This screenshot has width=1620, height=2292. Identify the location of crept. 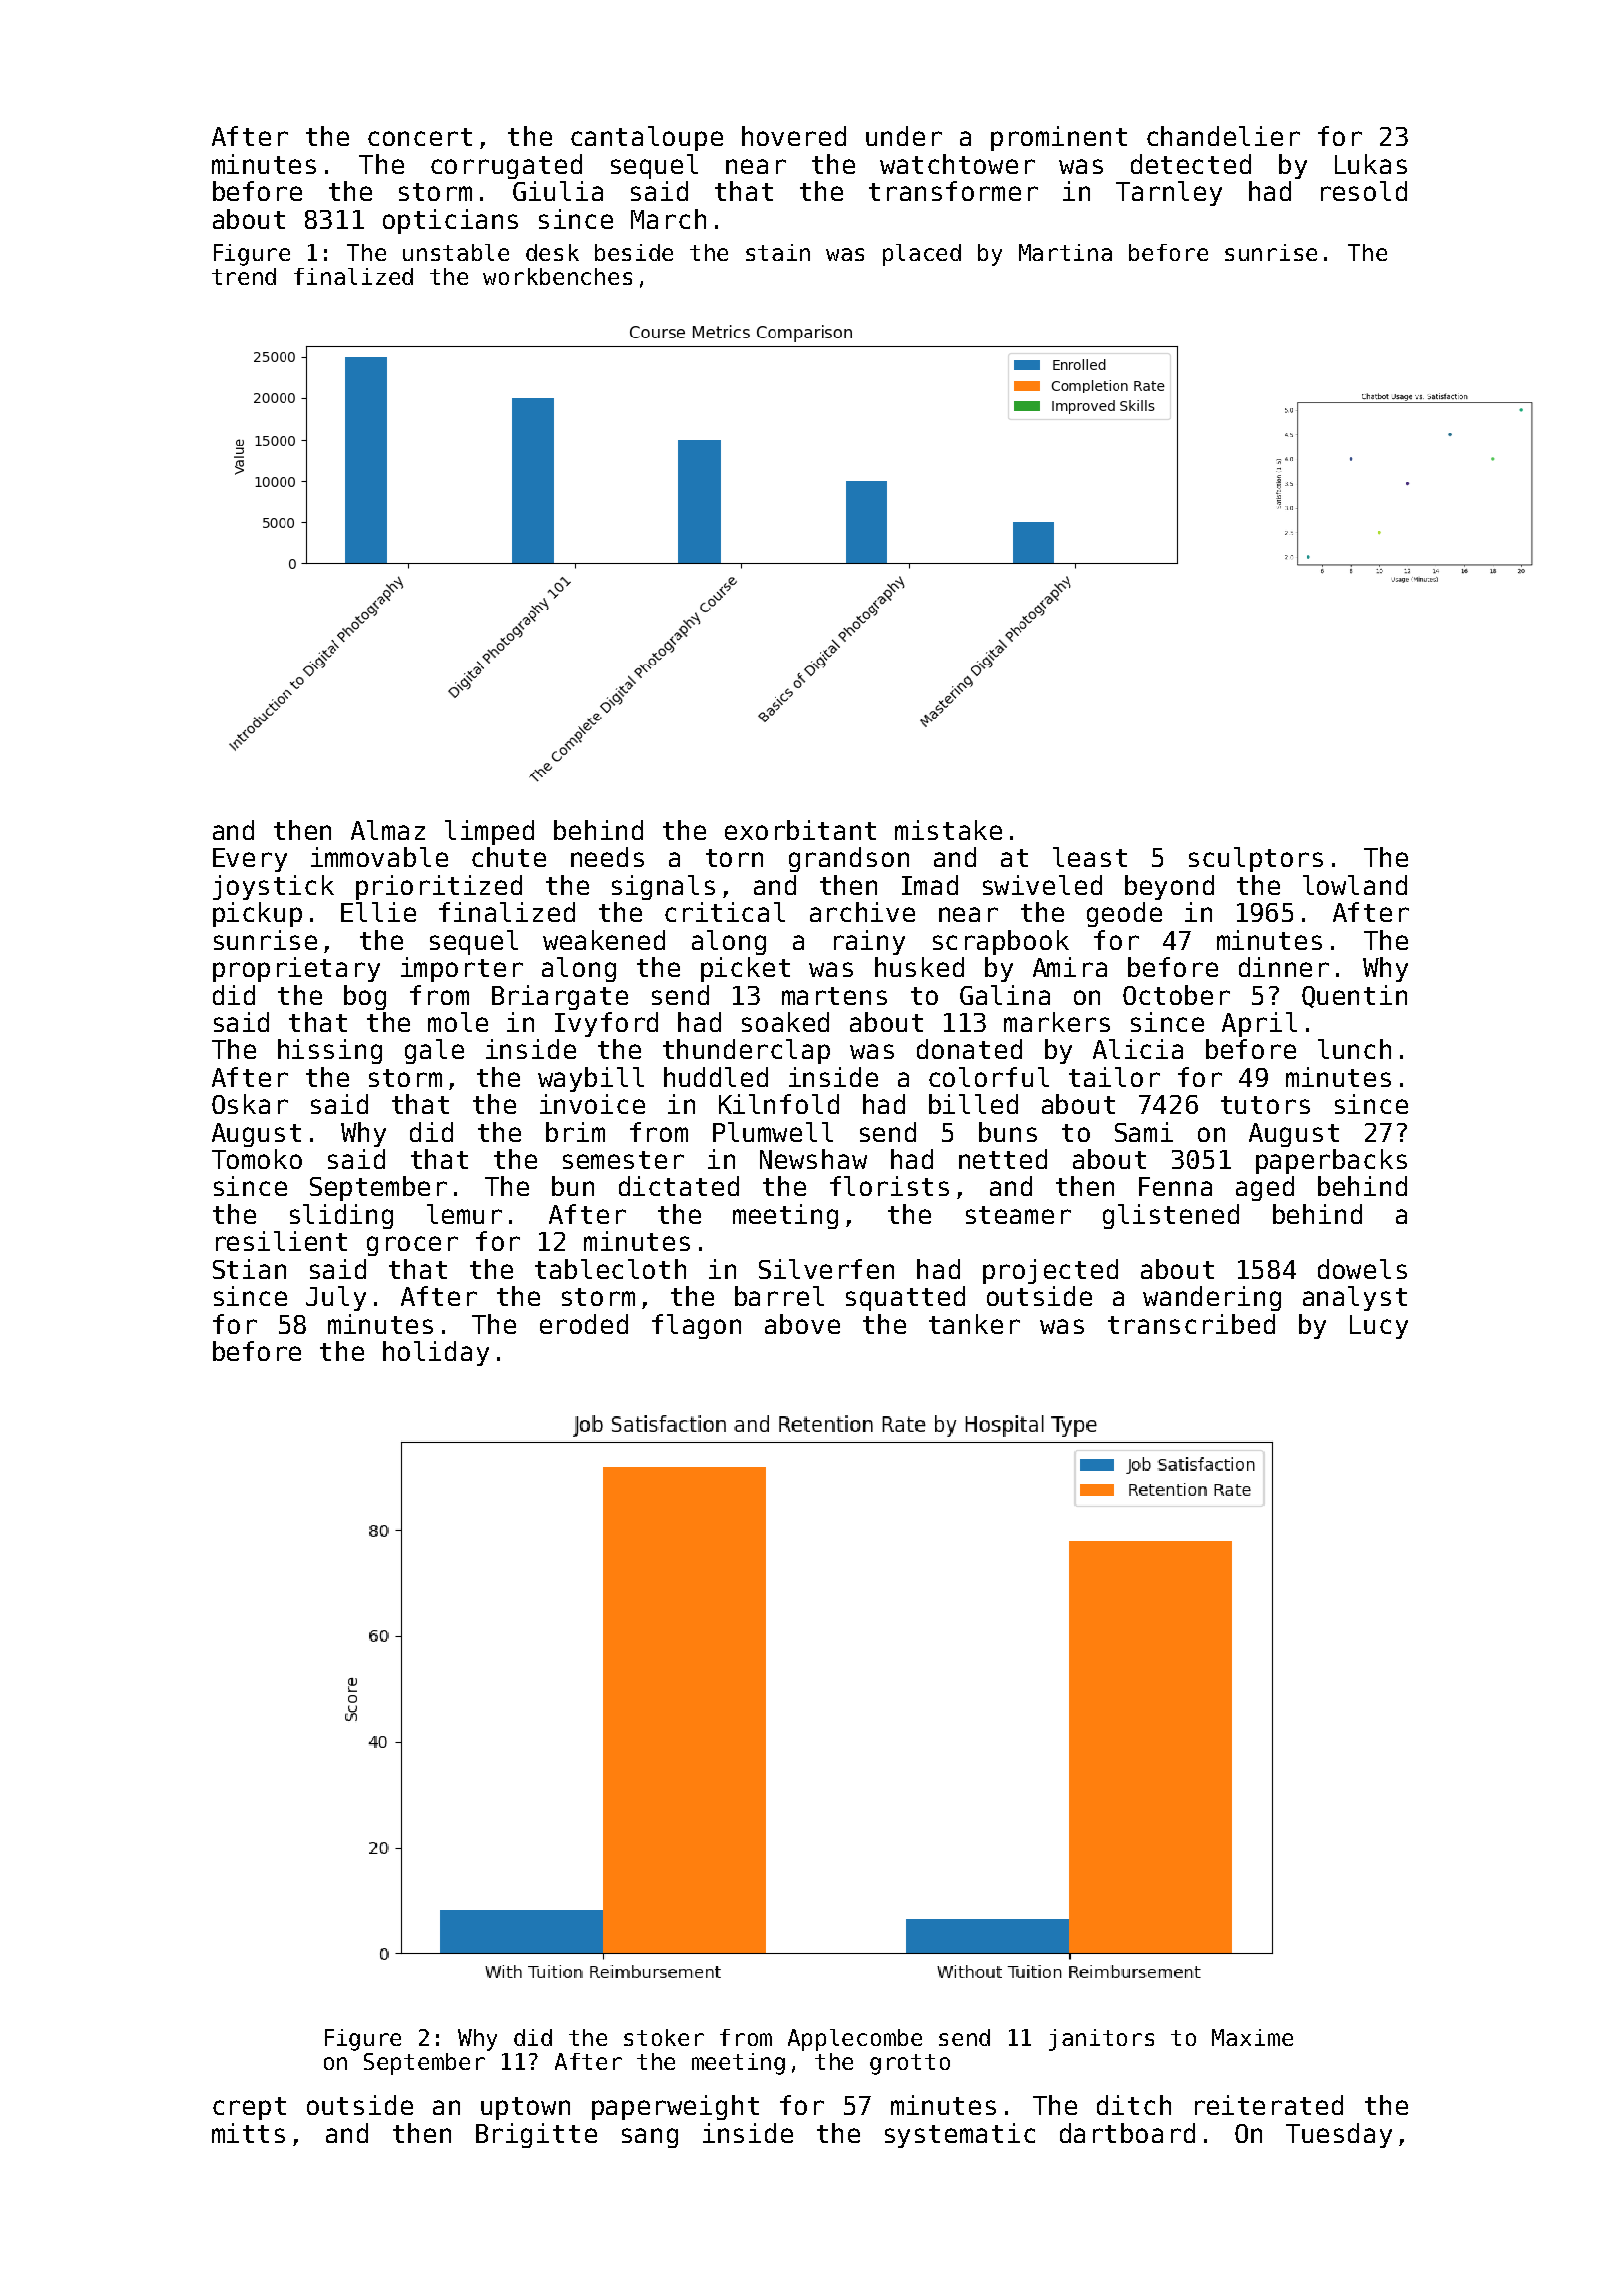
(249, 2108).
